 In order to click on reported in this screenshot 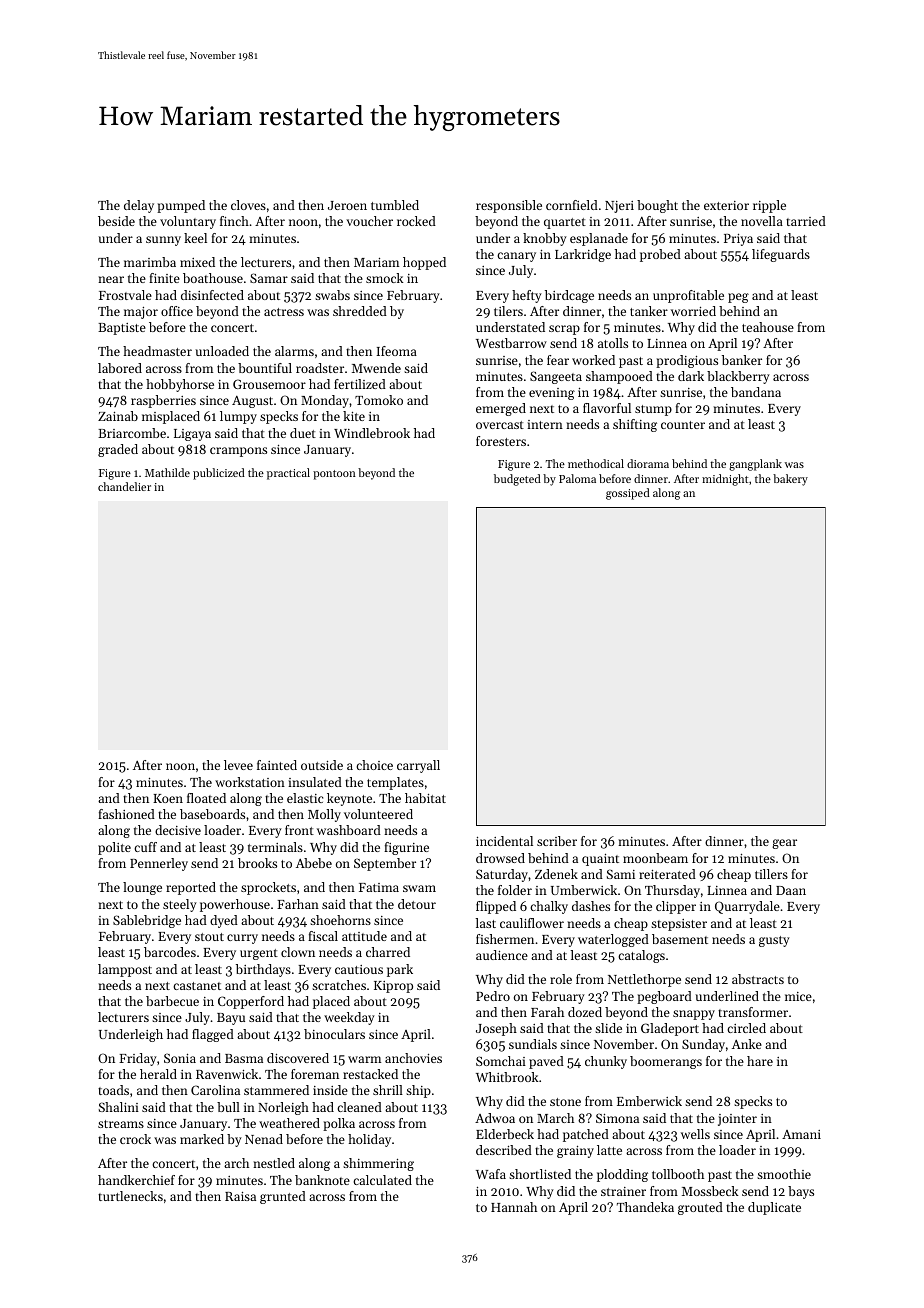, I will do `click(191, 888)`.
